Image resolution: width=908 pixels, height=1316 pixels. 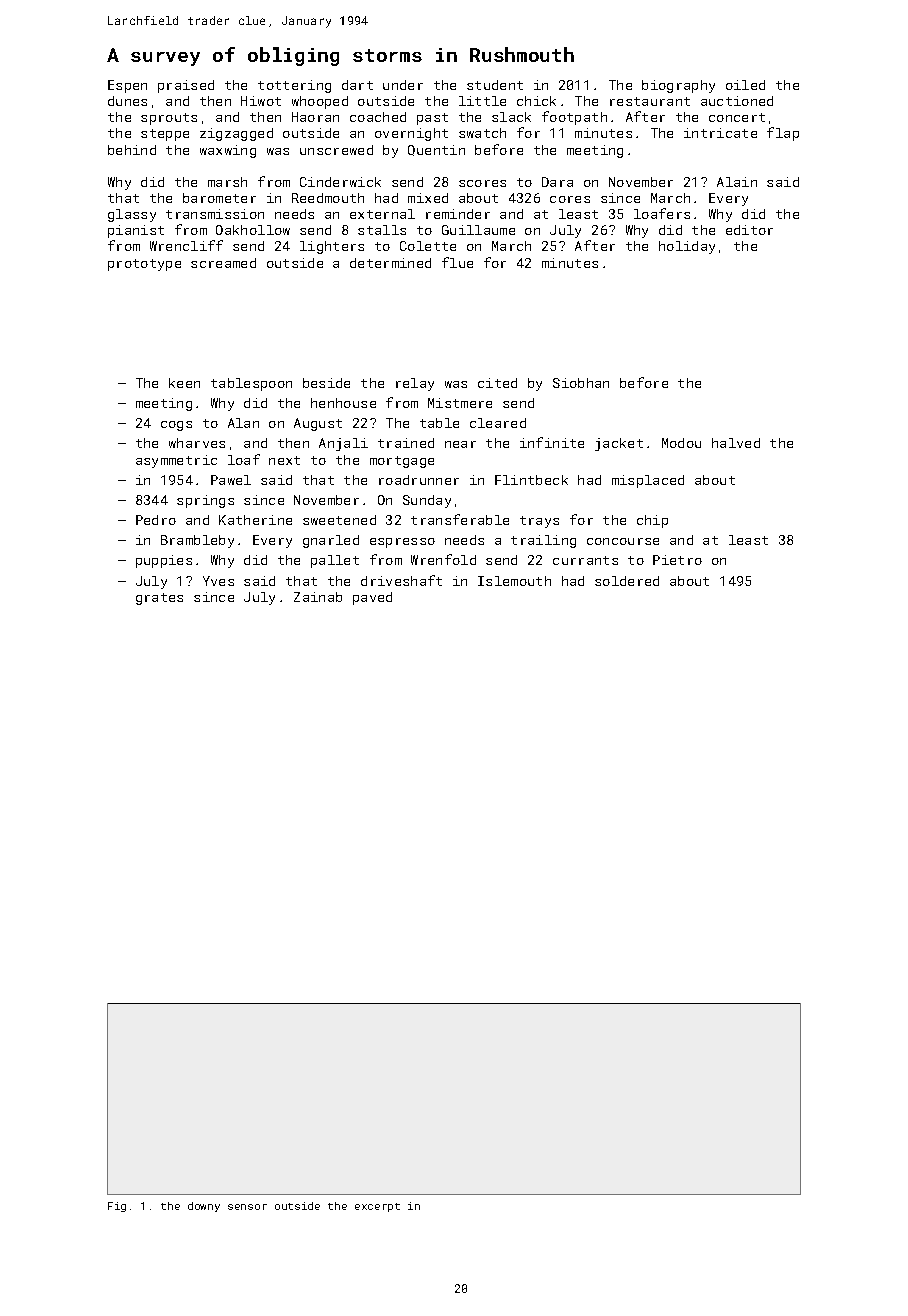 What do you see at coordinates (514, 581) in the screenshot?
I see `Islemouth` at bounding box center [514, 581].
